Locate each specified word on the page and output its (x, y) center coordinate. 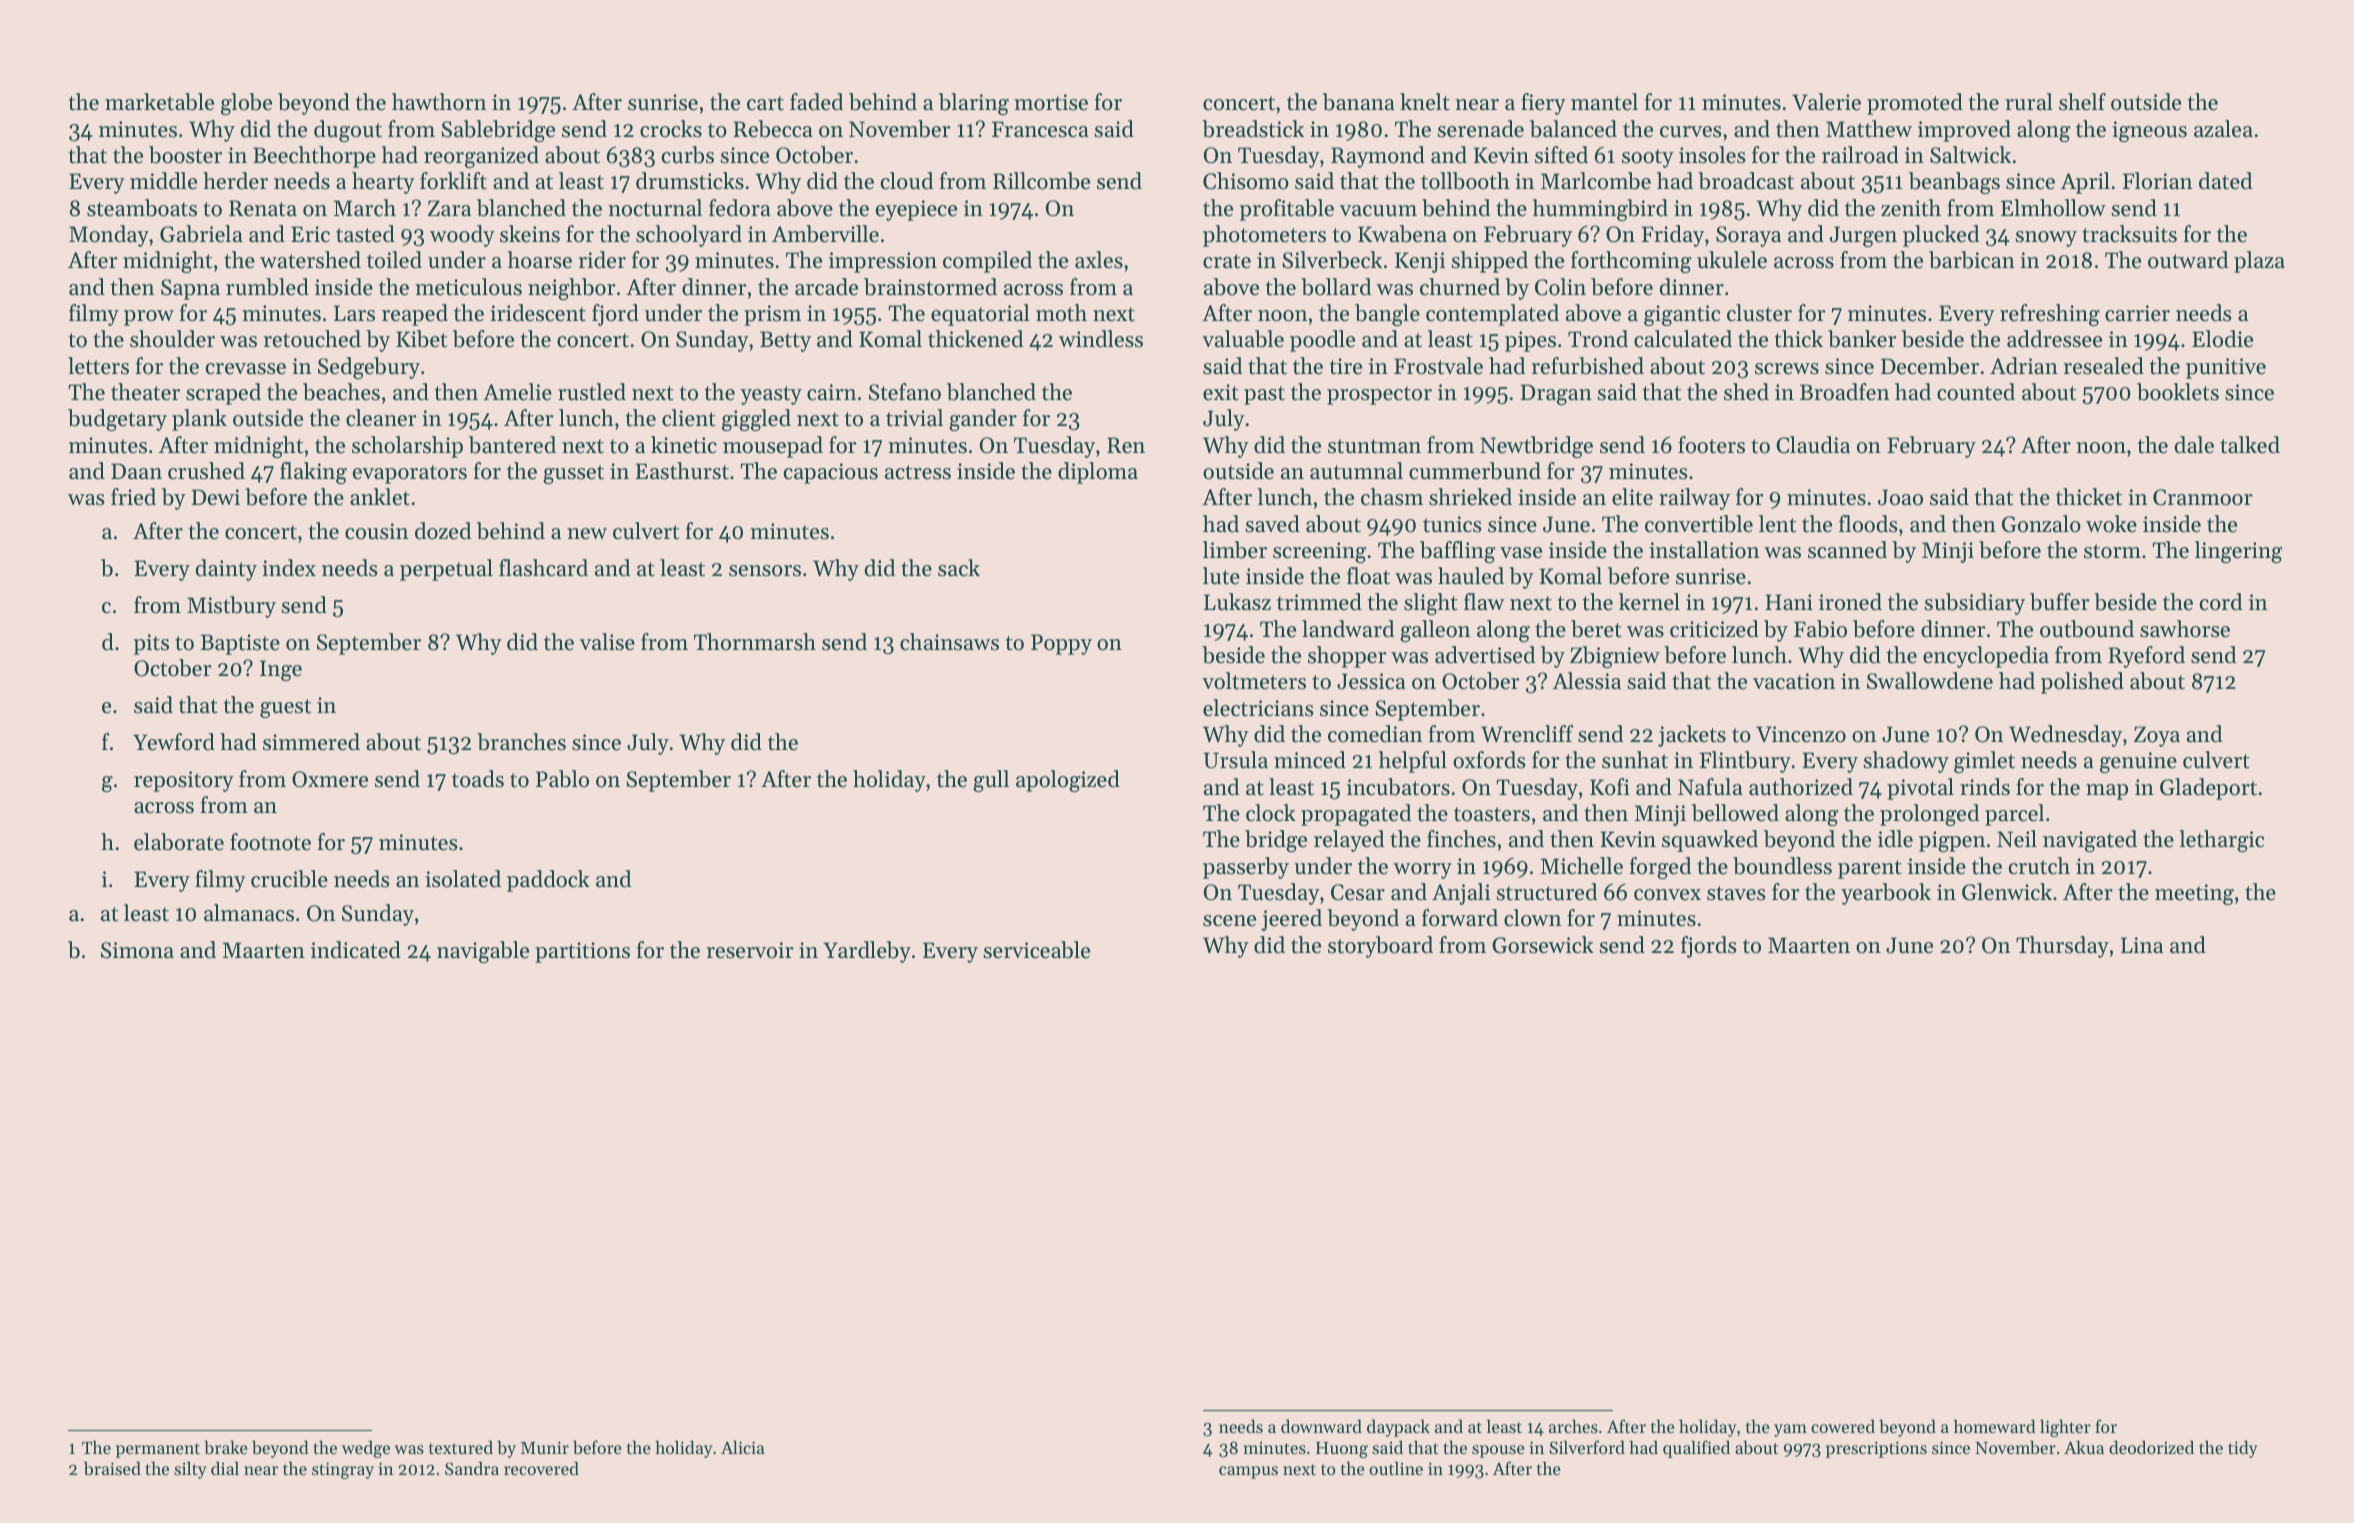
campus (1248, 1472)
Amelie (517, 392)
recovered (541, 1468)
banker (1862, 339)
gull (991, 781)
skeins (530, 234)
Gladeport (2208, 789)
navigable (483, 952)
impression (883, 262)
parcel (2014, 815)
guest (285, 708)
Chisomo (1246, 181)
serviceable (1037, 950)
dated (2225, 181)
